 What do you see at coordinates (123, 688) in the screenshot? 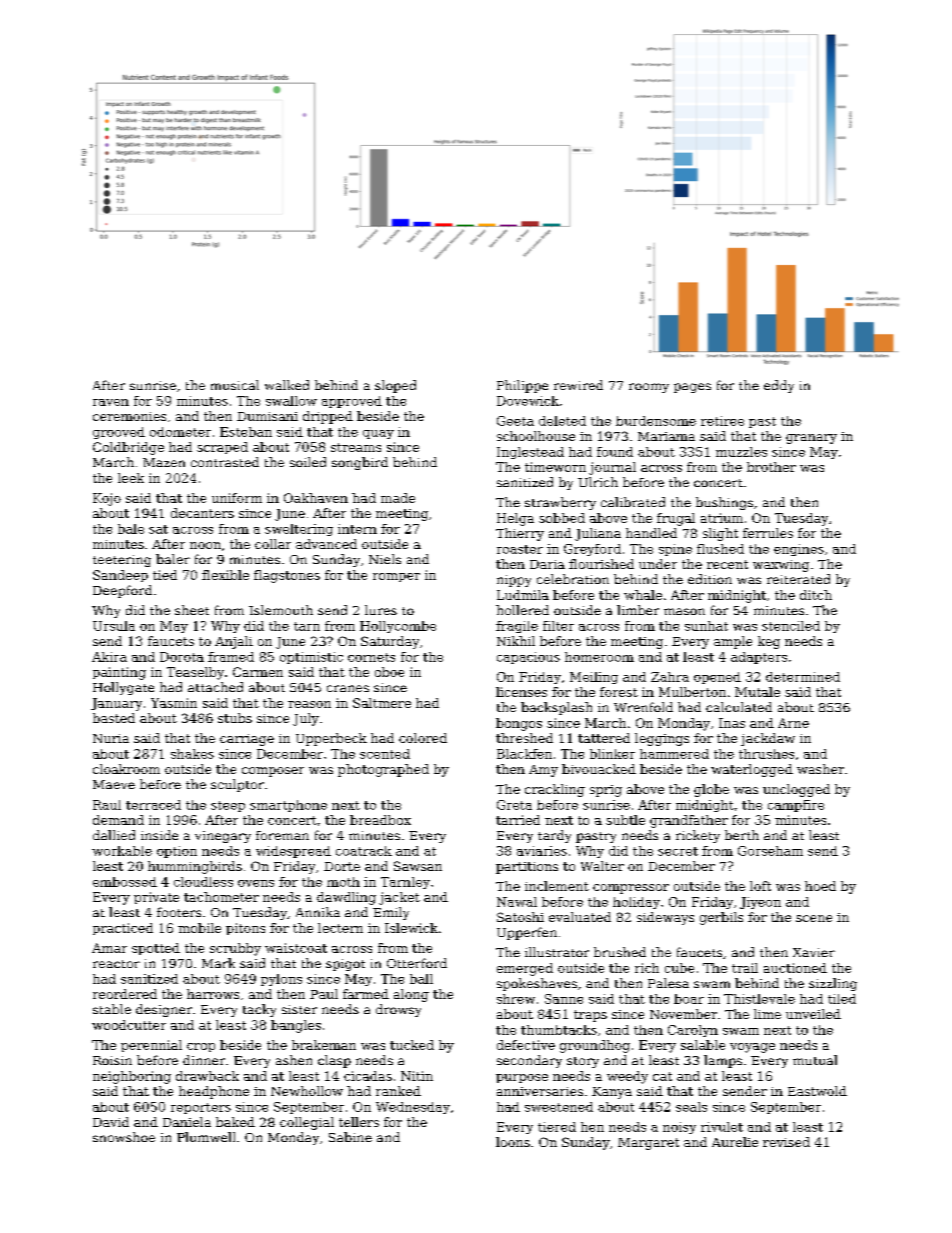
I see `Hollygate` at bounding box center [123, 688].
